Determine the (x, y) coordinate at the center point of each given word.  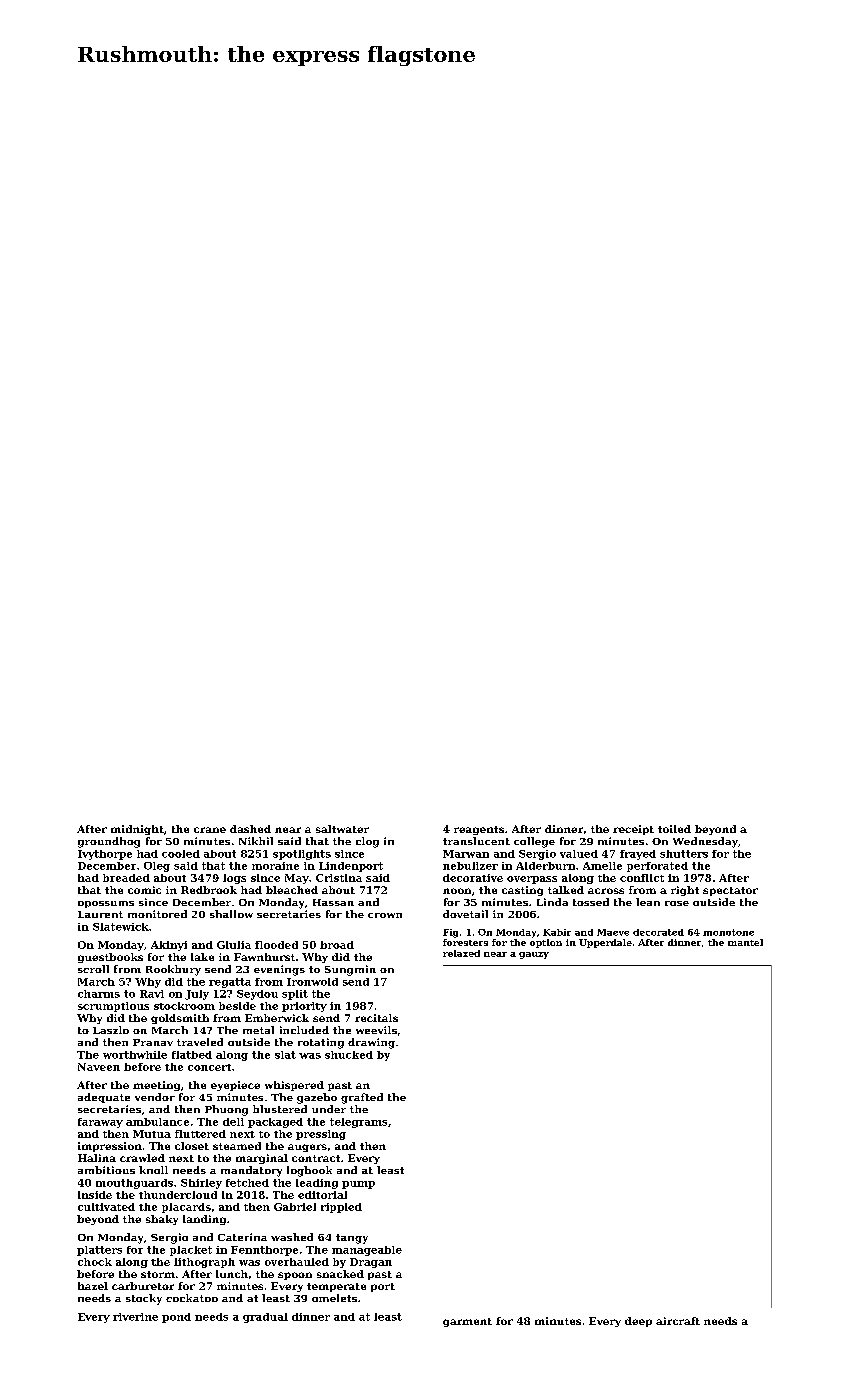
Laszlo (111, 1030)
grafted (362, 1098)
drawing (371, 1043)
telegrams (358, 1123)
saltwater (342, 829)
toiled (674, 829)
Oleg (157, 867)
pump (358, 1185)
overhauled (297, 1262)
